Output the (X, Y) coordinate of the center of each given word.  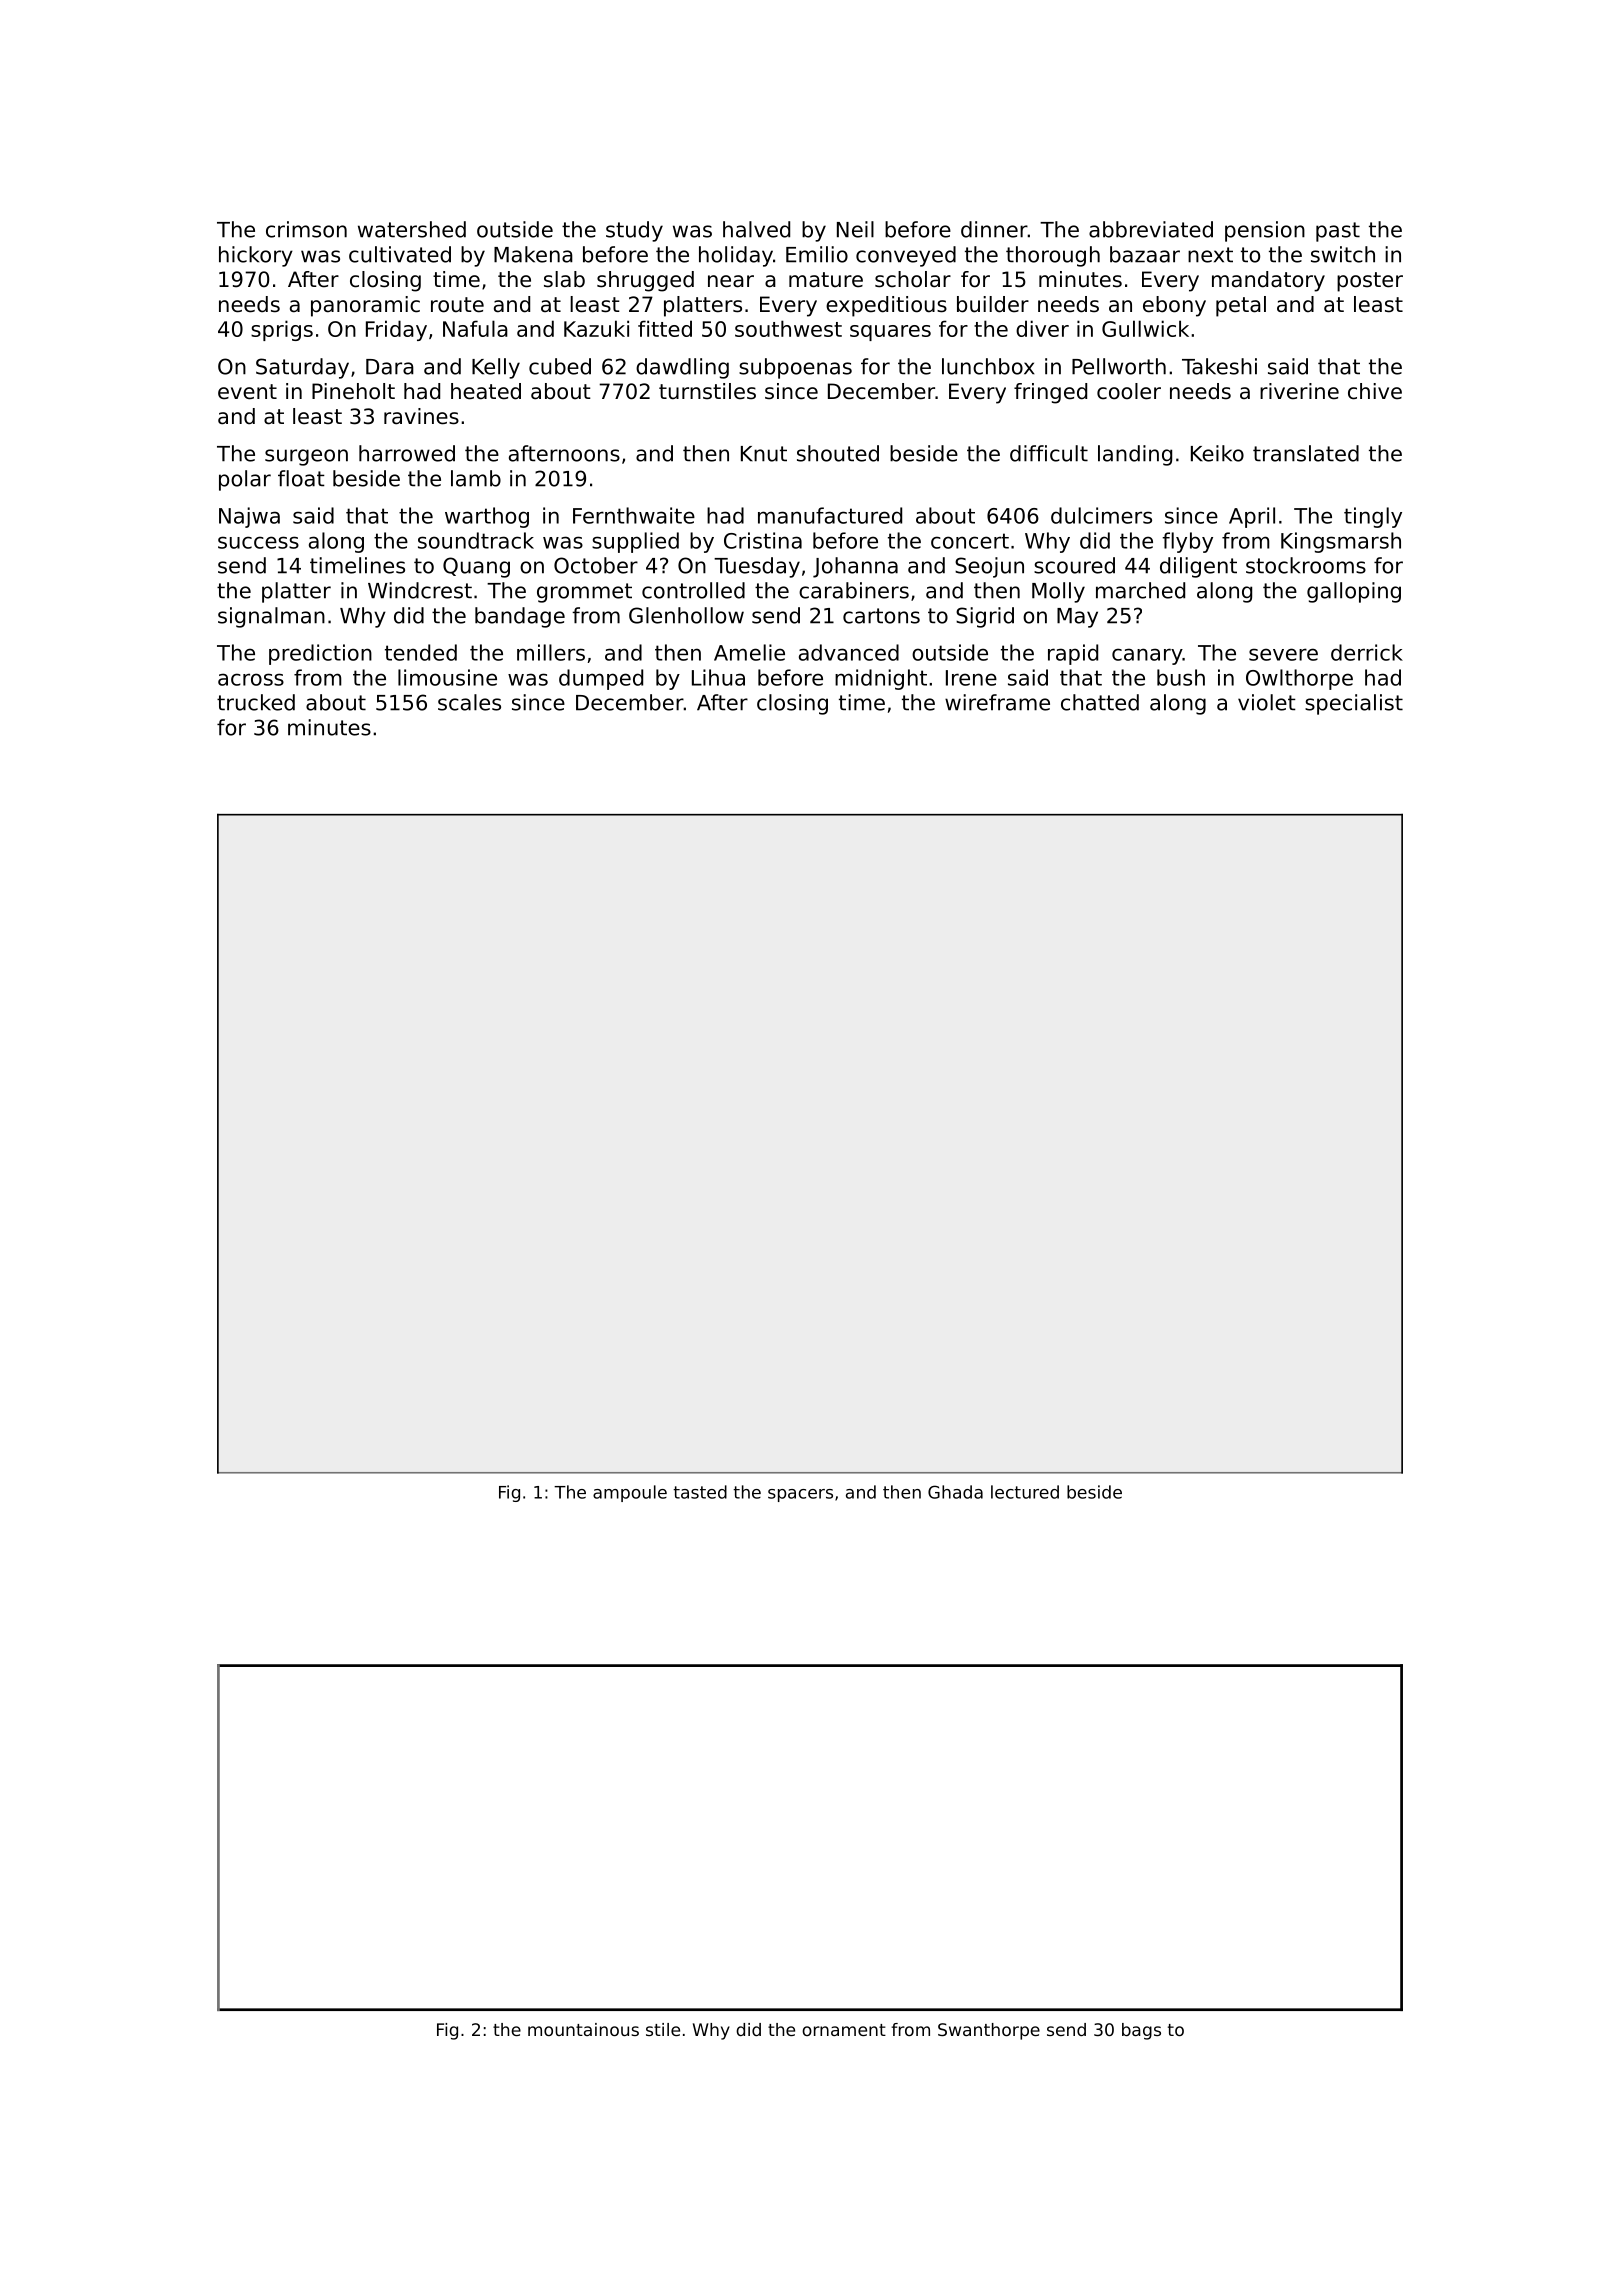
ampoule (630, 1493)
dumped (601, 679)
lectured (1025, 1492)
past (1338, 232)
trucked (256, 702)
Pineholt (353, 391)
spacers (800, 1495)
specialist (1354, 704)
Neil (855, 229)
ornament (844, 2030)
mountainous (583, 2029)
